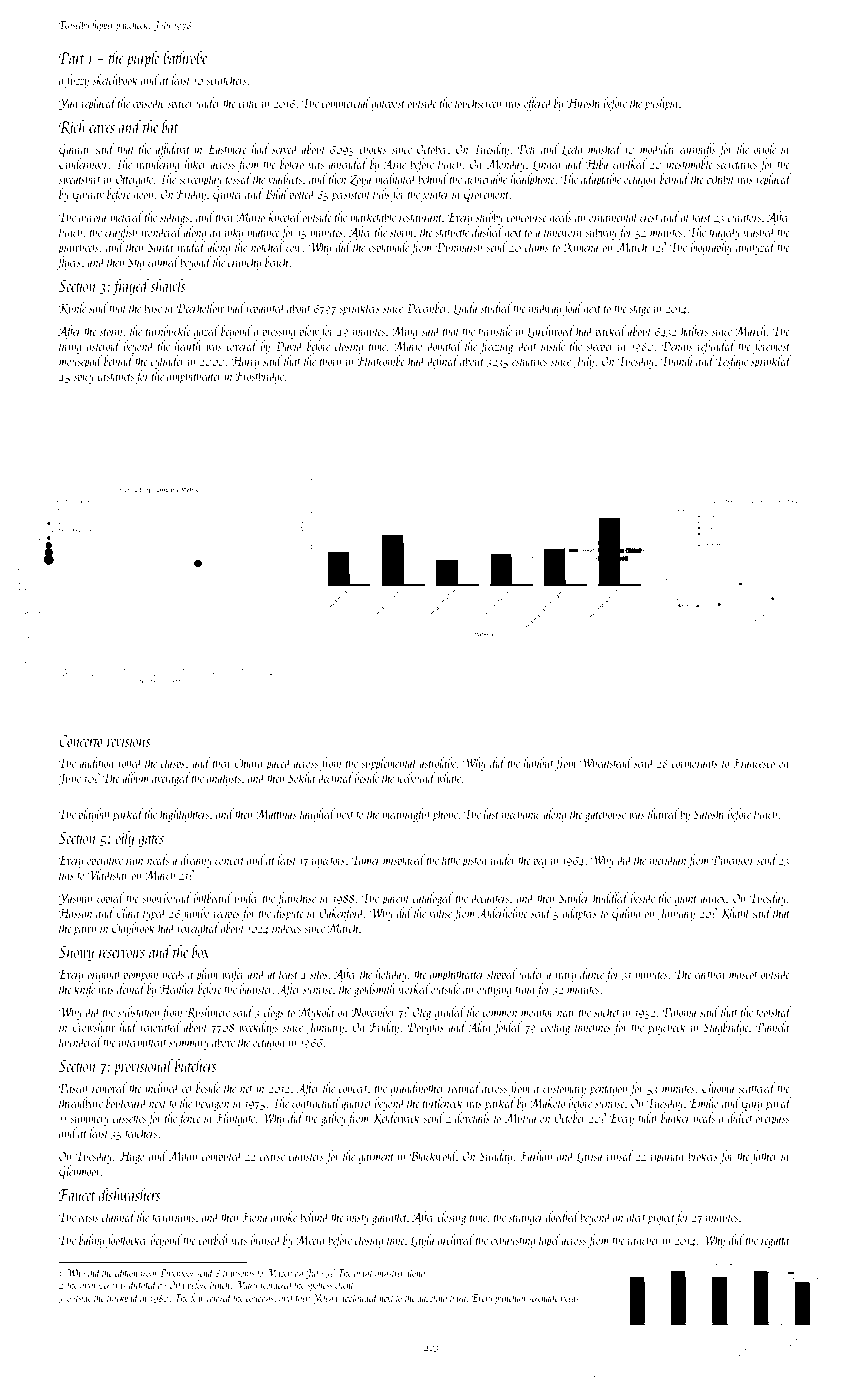 The image size is (849, 1400). What do you see at coordinates (539, 762) in the screenshot?
I see `halibut` at bounding box center [539, 762].
